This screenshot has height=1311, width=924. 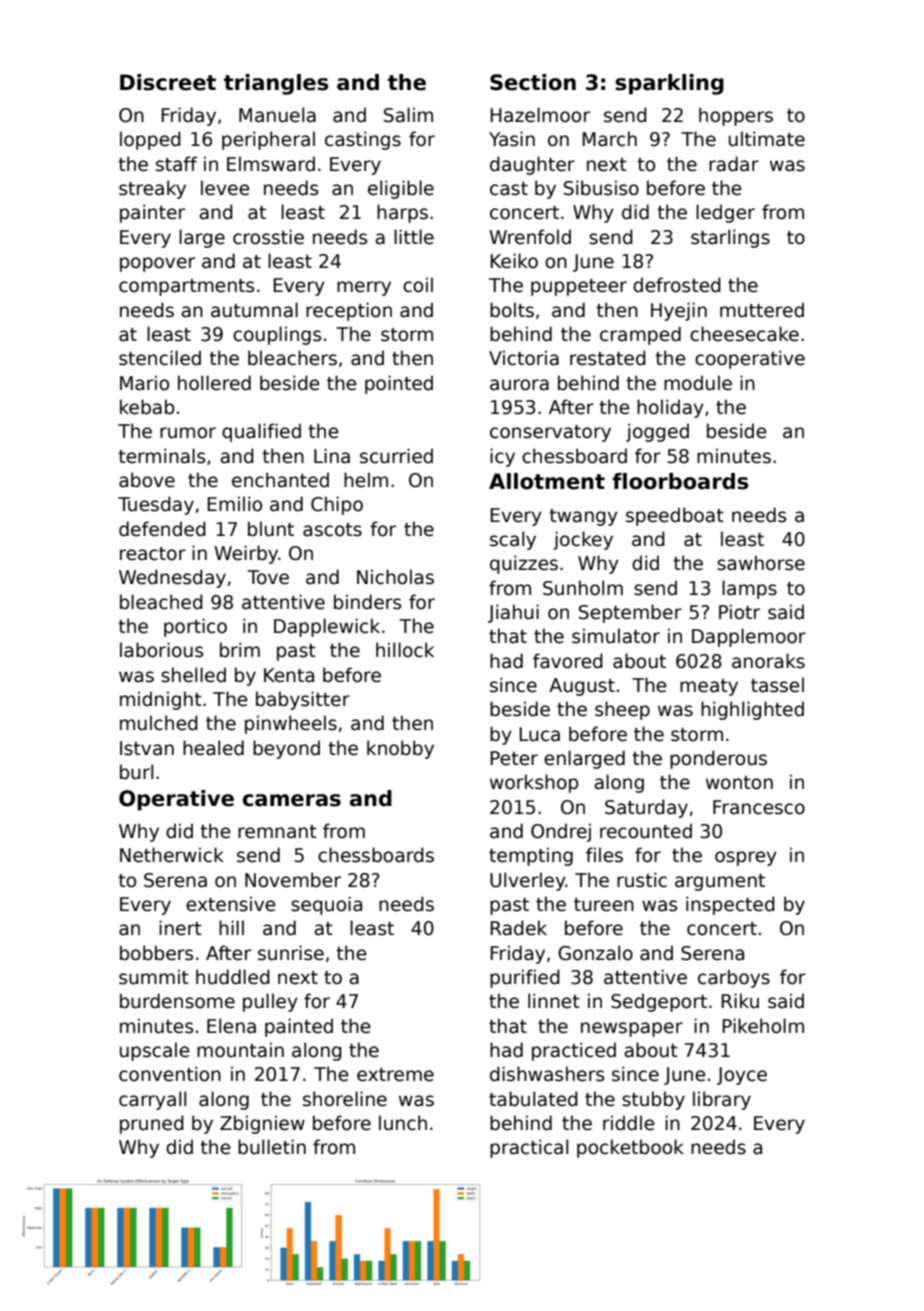 I want to click on Joyce, so click(x=742, y=1076).
